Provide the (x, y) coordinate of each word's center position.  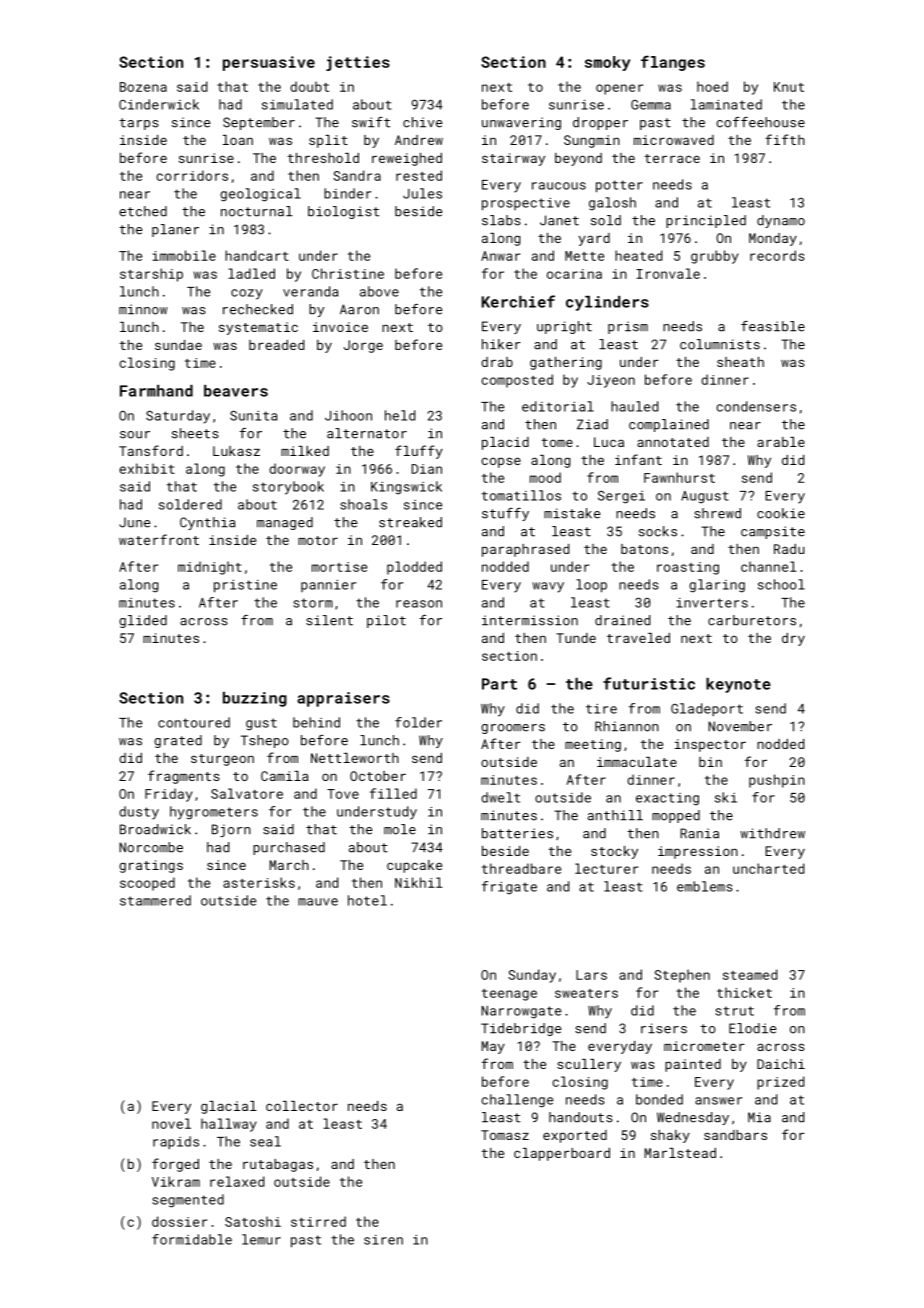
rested (419, 175)
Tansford (151, 450)
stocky (614, 852)
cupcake (414, 866)
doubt (309, 86)
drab (497, 362)
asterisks (259, 882)
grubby (715, 257)
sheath (740, 362)
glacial (229, 1107)
